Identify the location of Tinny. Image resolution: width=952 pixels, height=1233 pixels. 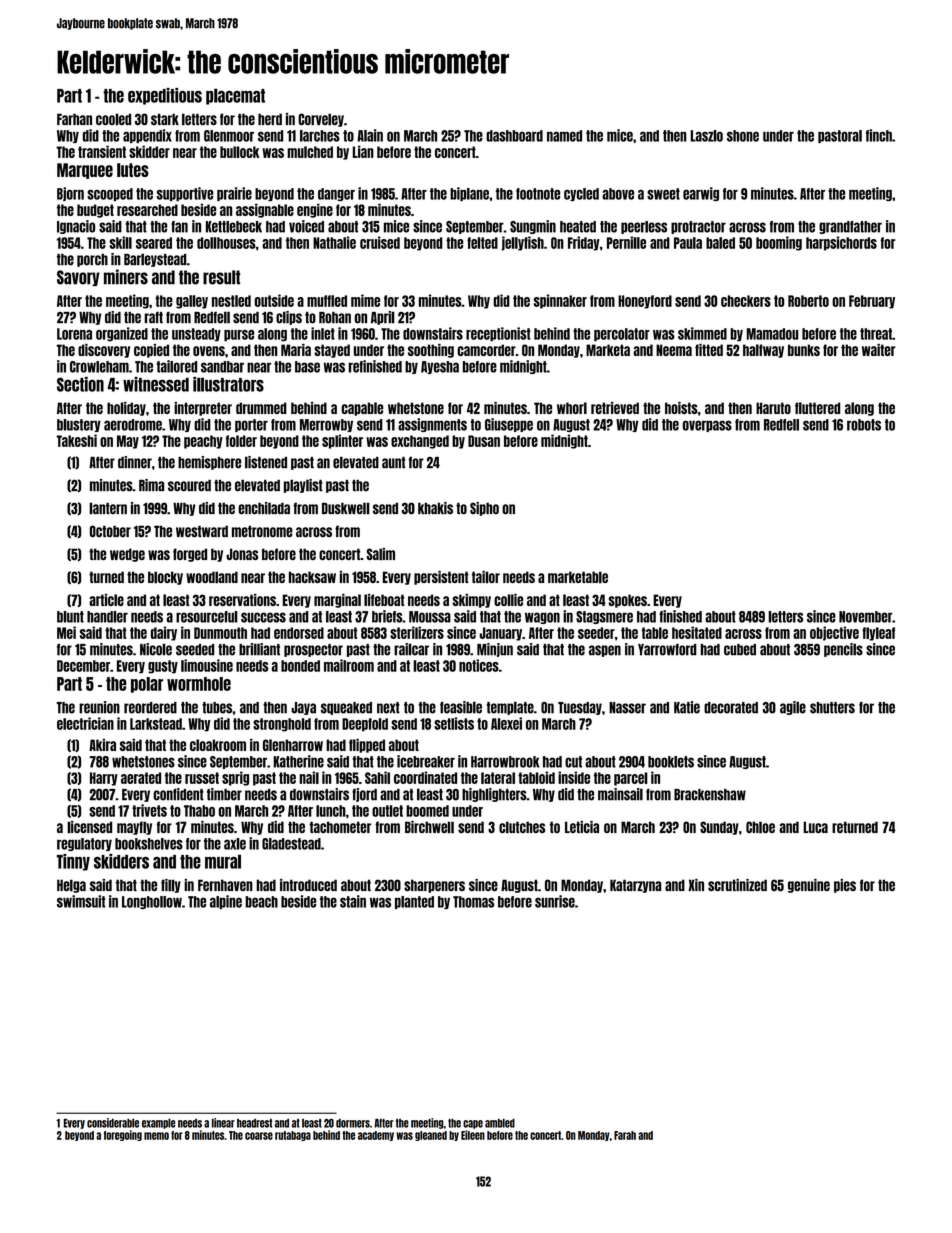
(73, 862).
